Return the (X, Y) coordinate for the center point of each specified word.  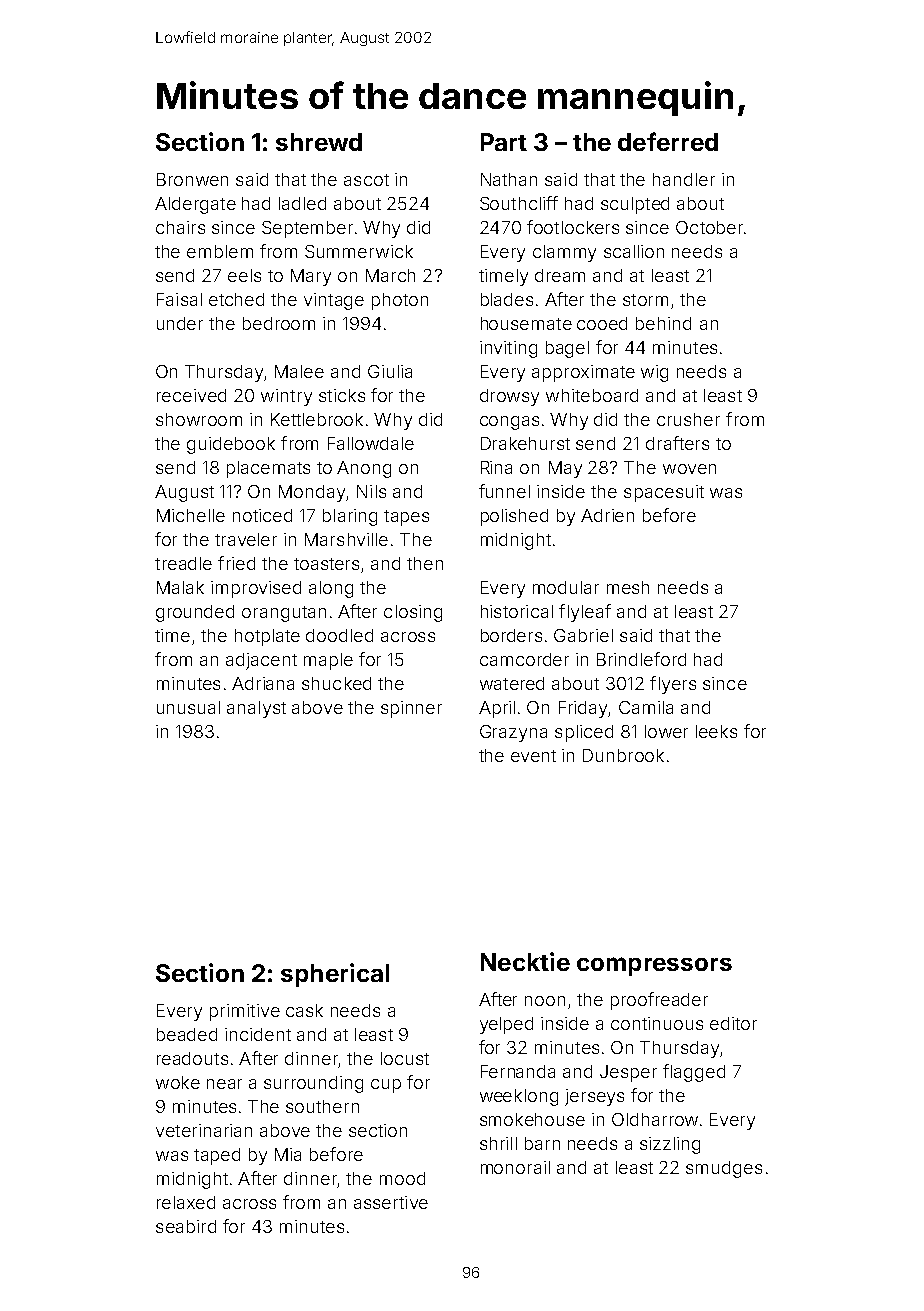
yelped (506, 1025)
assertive (391, 1202)
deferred (668, 141)
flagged (694, 1073)
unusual (188, 707)
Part (504, 142)
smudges (724, 1169)
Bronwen (192, 179)
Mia (288, 1154)
